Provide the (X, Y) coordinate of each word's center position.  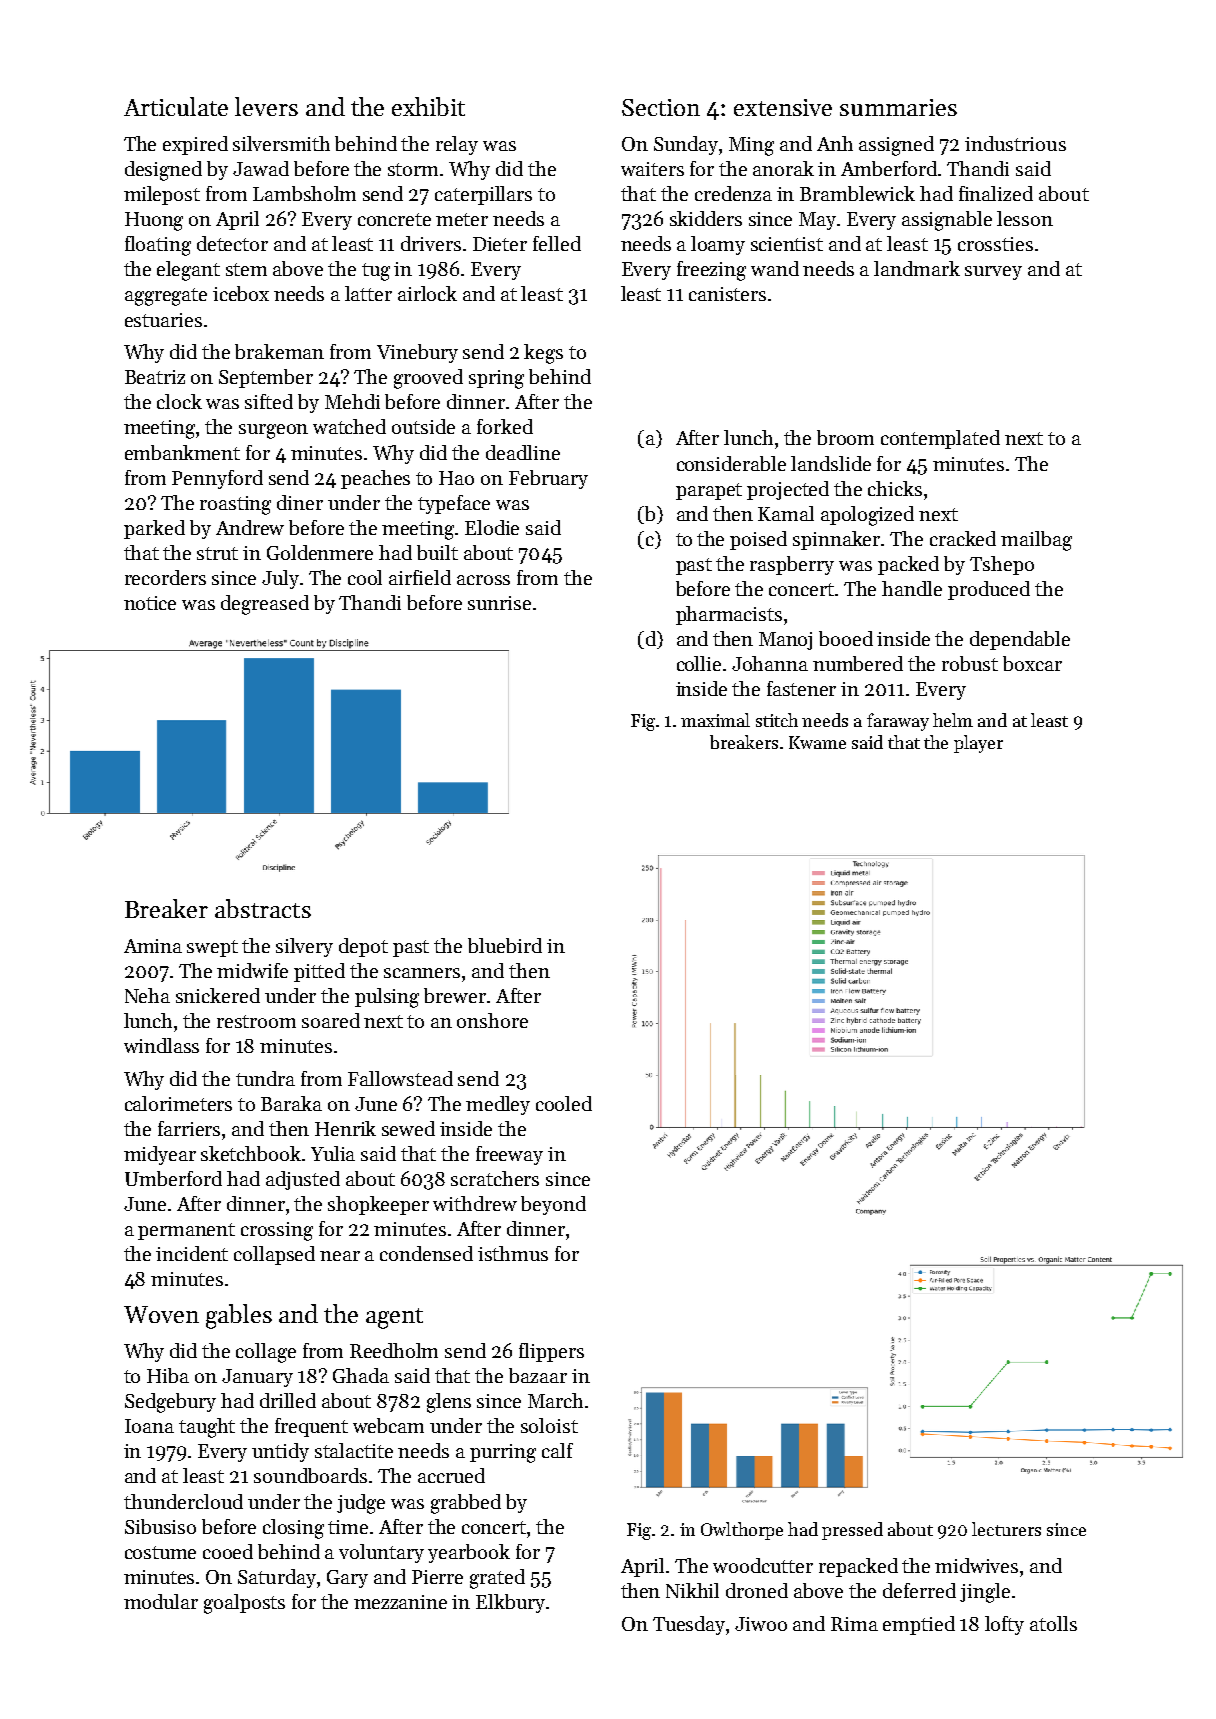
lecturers (1006, 1529)
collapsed (274, 1255)
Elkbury (510, 1603)
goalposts (244, 1604)
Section (661, 107)
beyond (553, 1205)
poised (758, 540)
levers (266, 106)
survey (993, 273)
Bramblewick (857, 193)
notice (150, 603)
